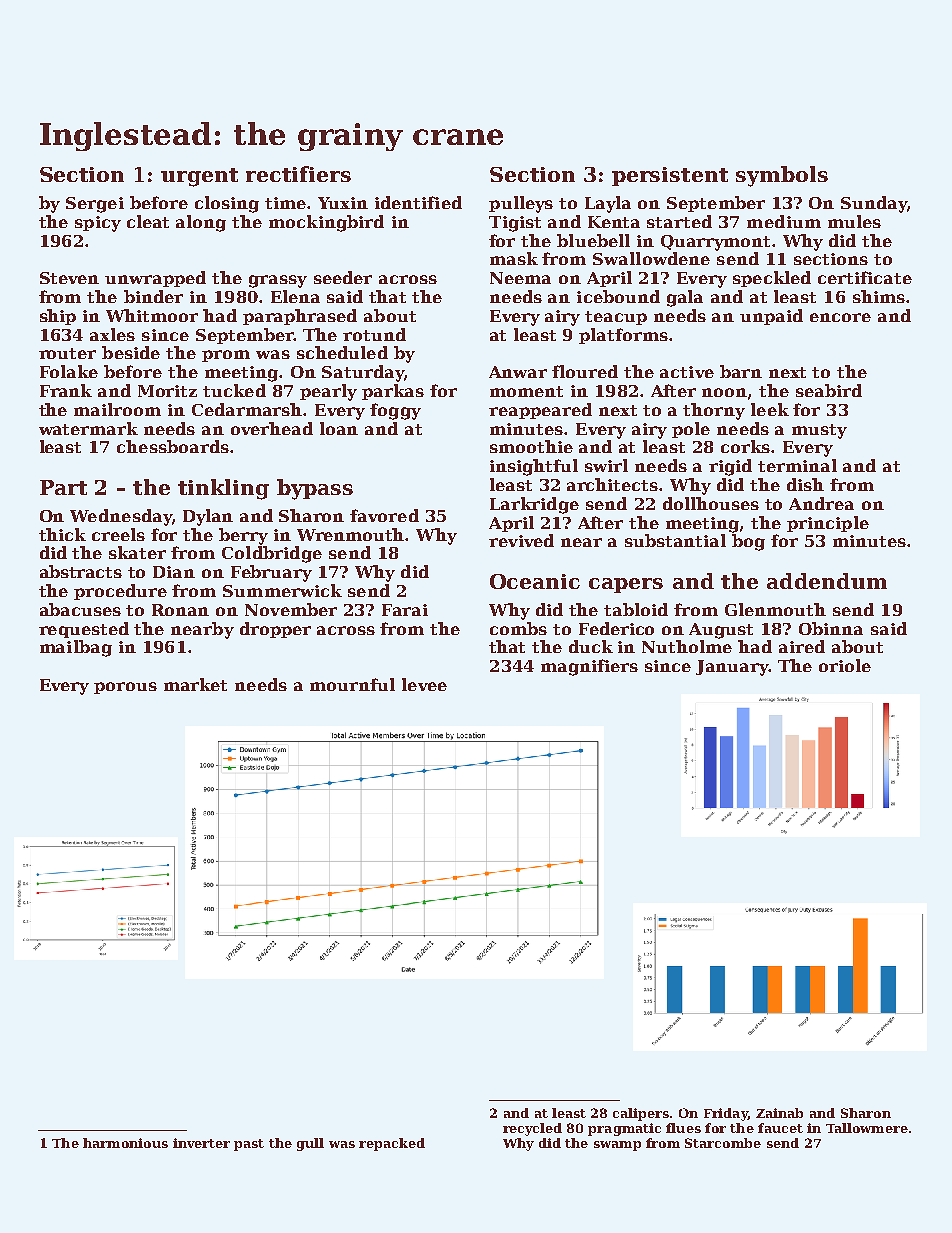  Describe the element at coordinates (125, 1143) in the screenshot. I see `harmonious` at that location.
